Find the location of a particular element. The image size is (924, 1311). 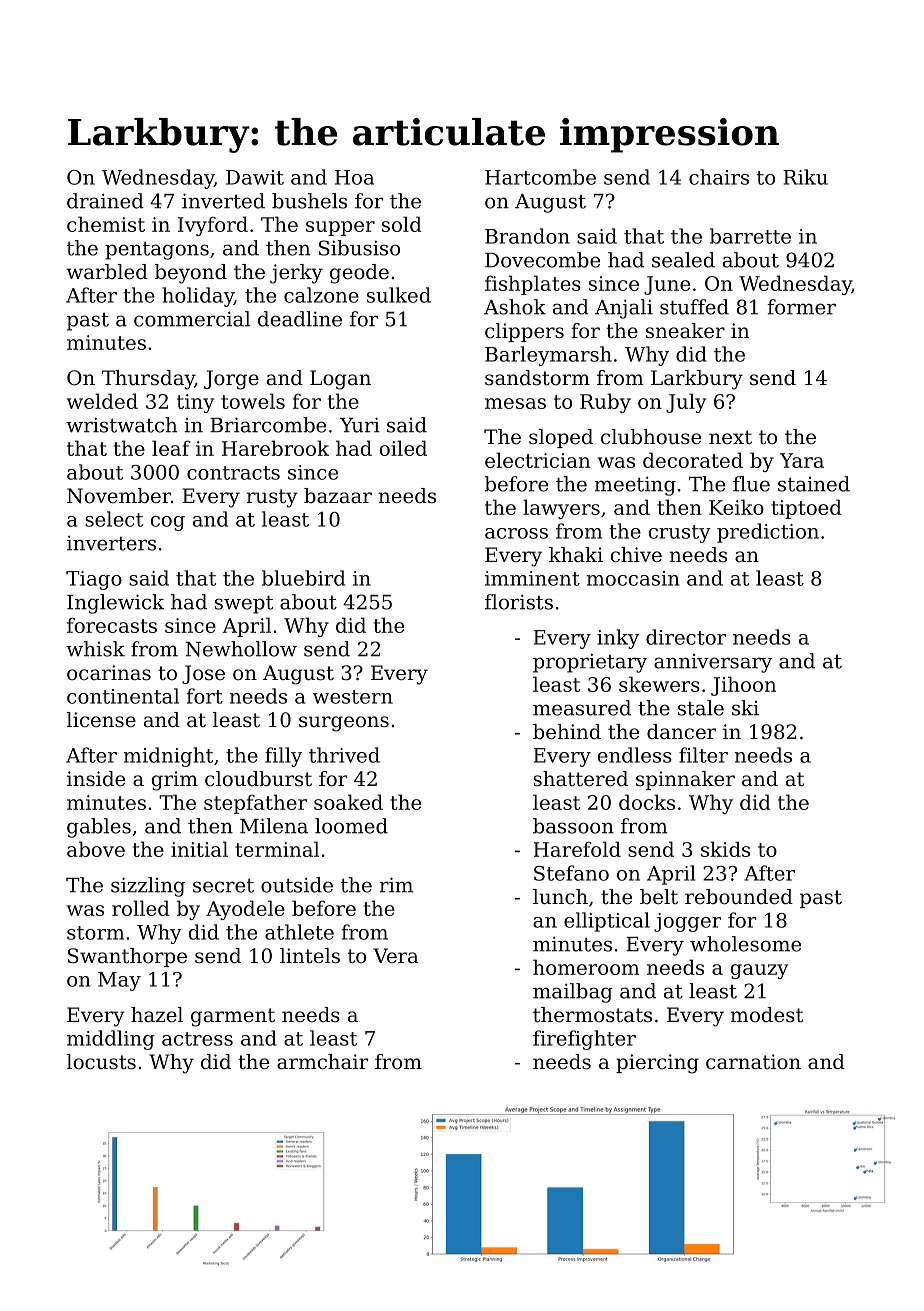

cog is located at coordinates (168, 523).
